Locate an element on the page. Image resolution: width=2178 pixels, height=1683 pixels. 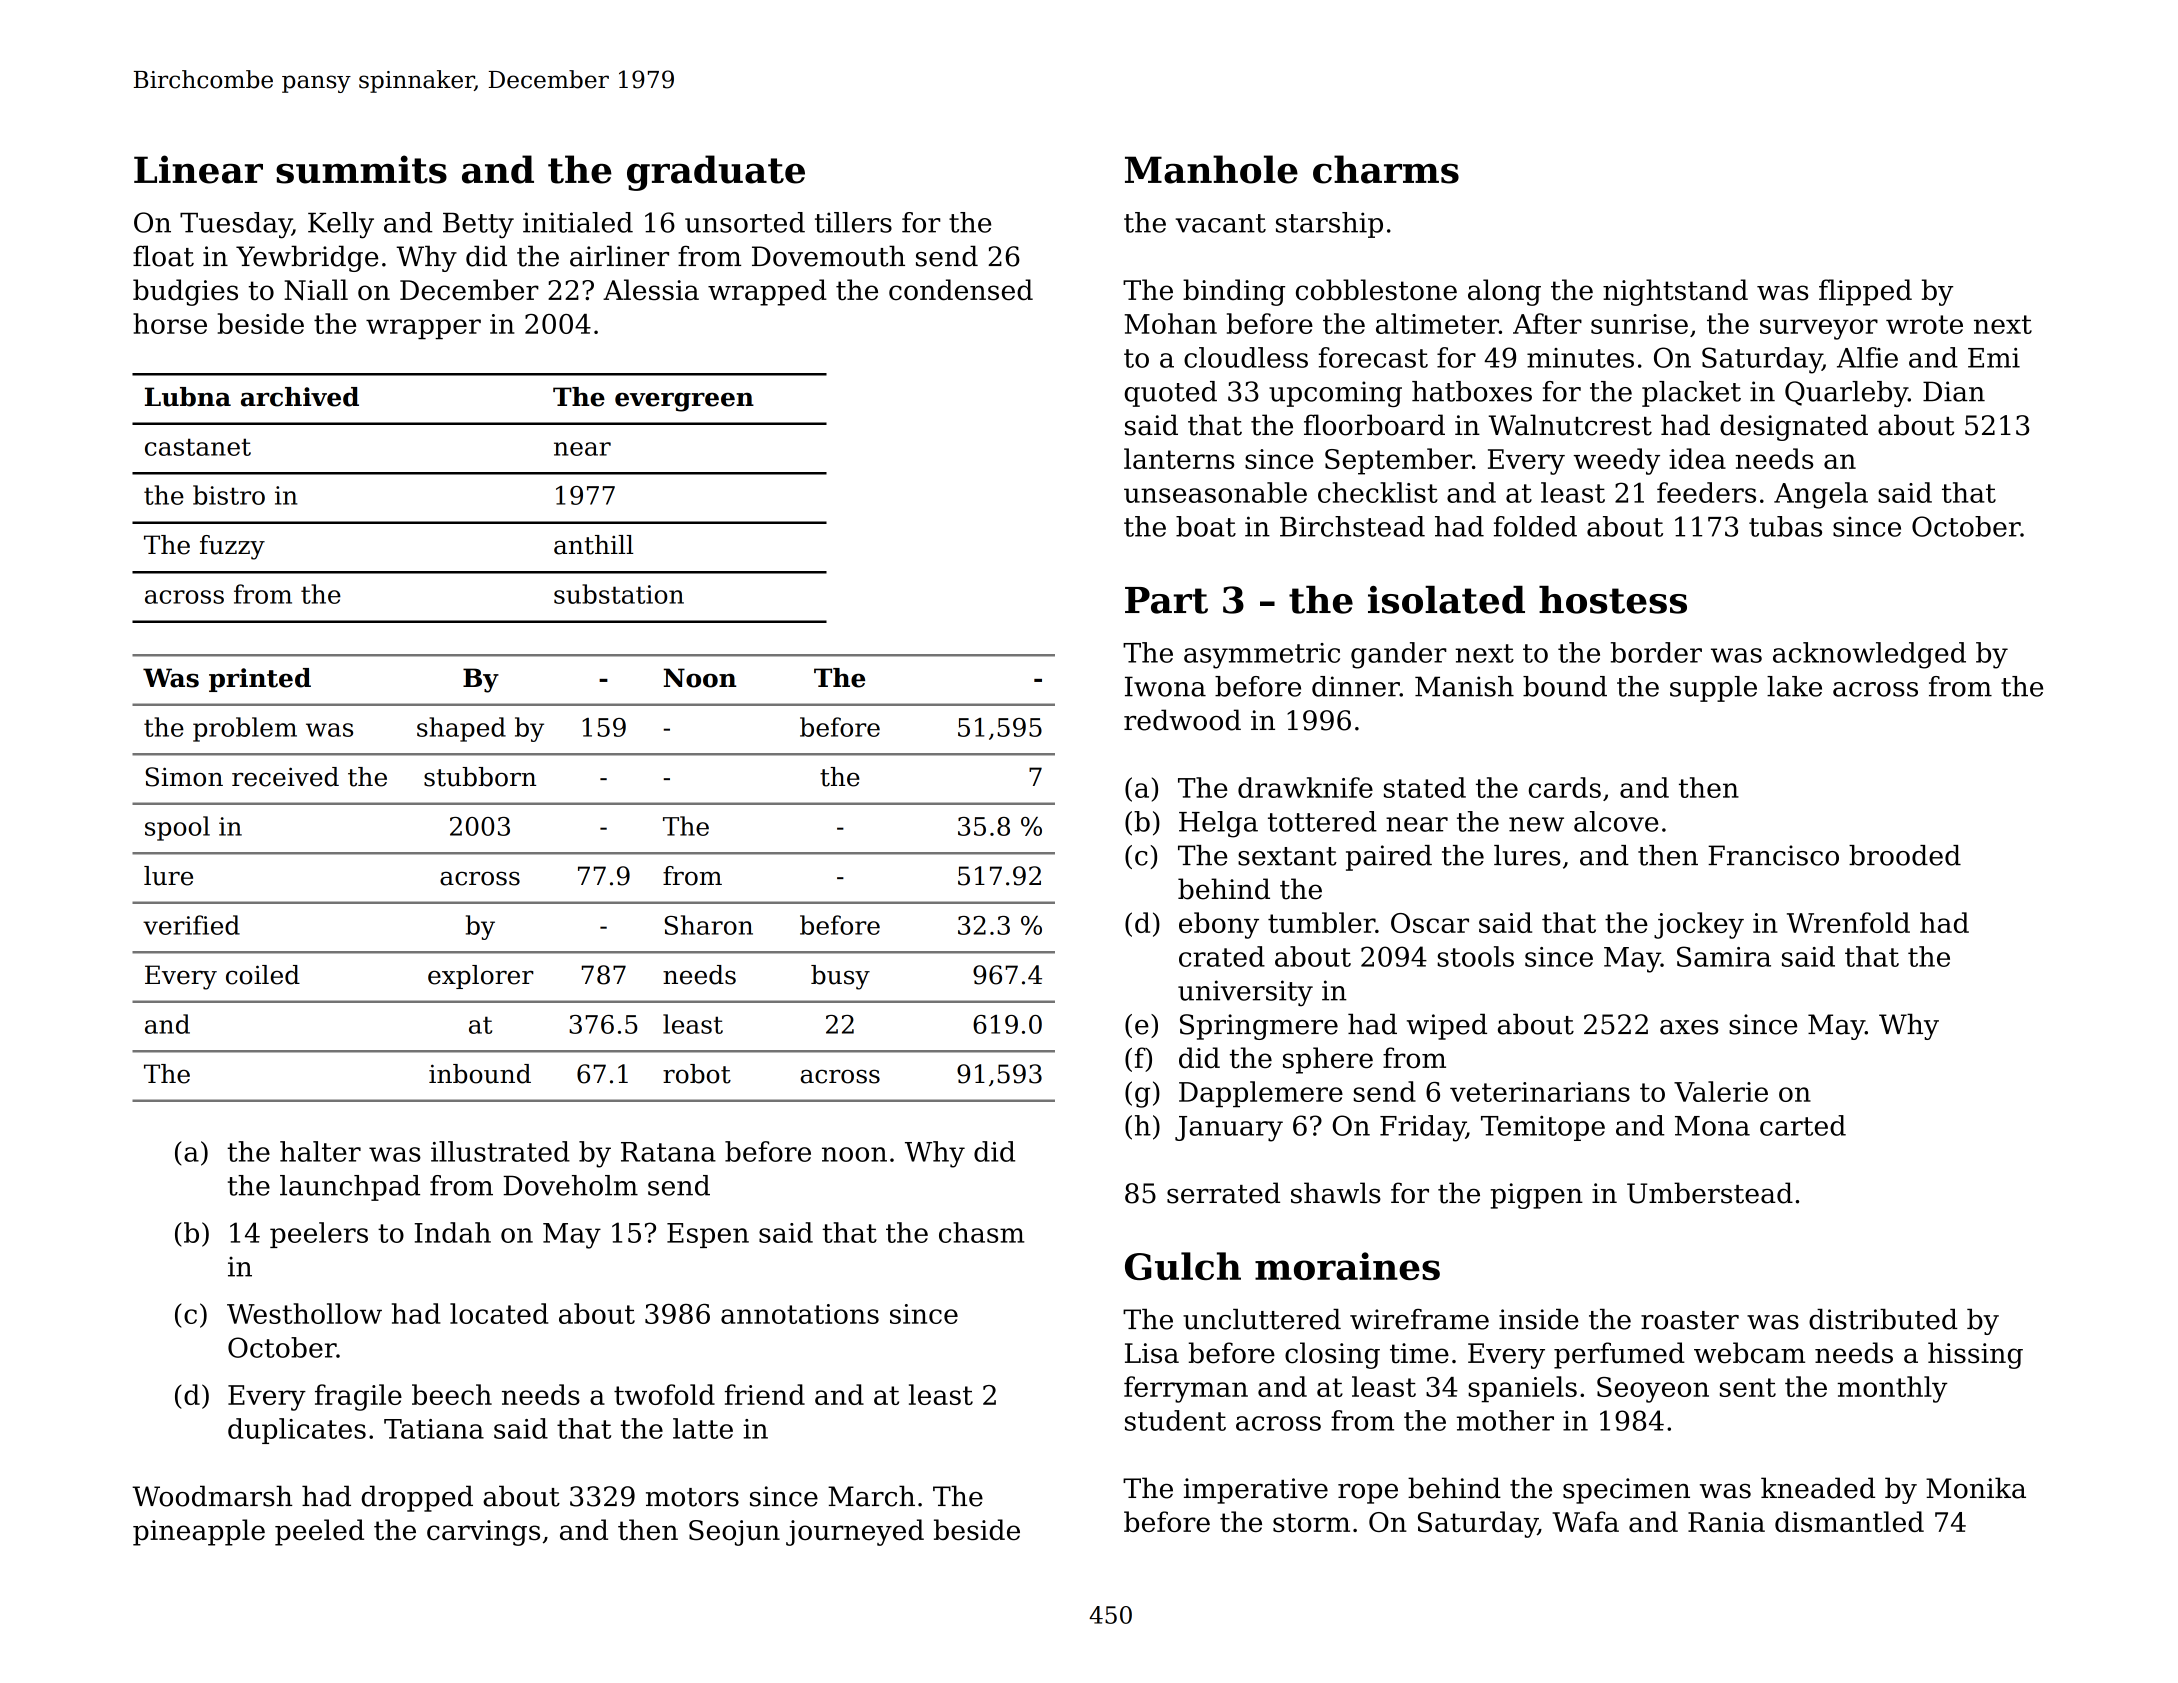
graduate is located at coordinates (716, 173).
